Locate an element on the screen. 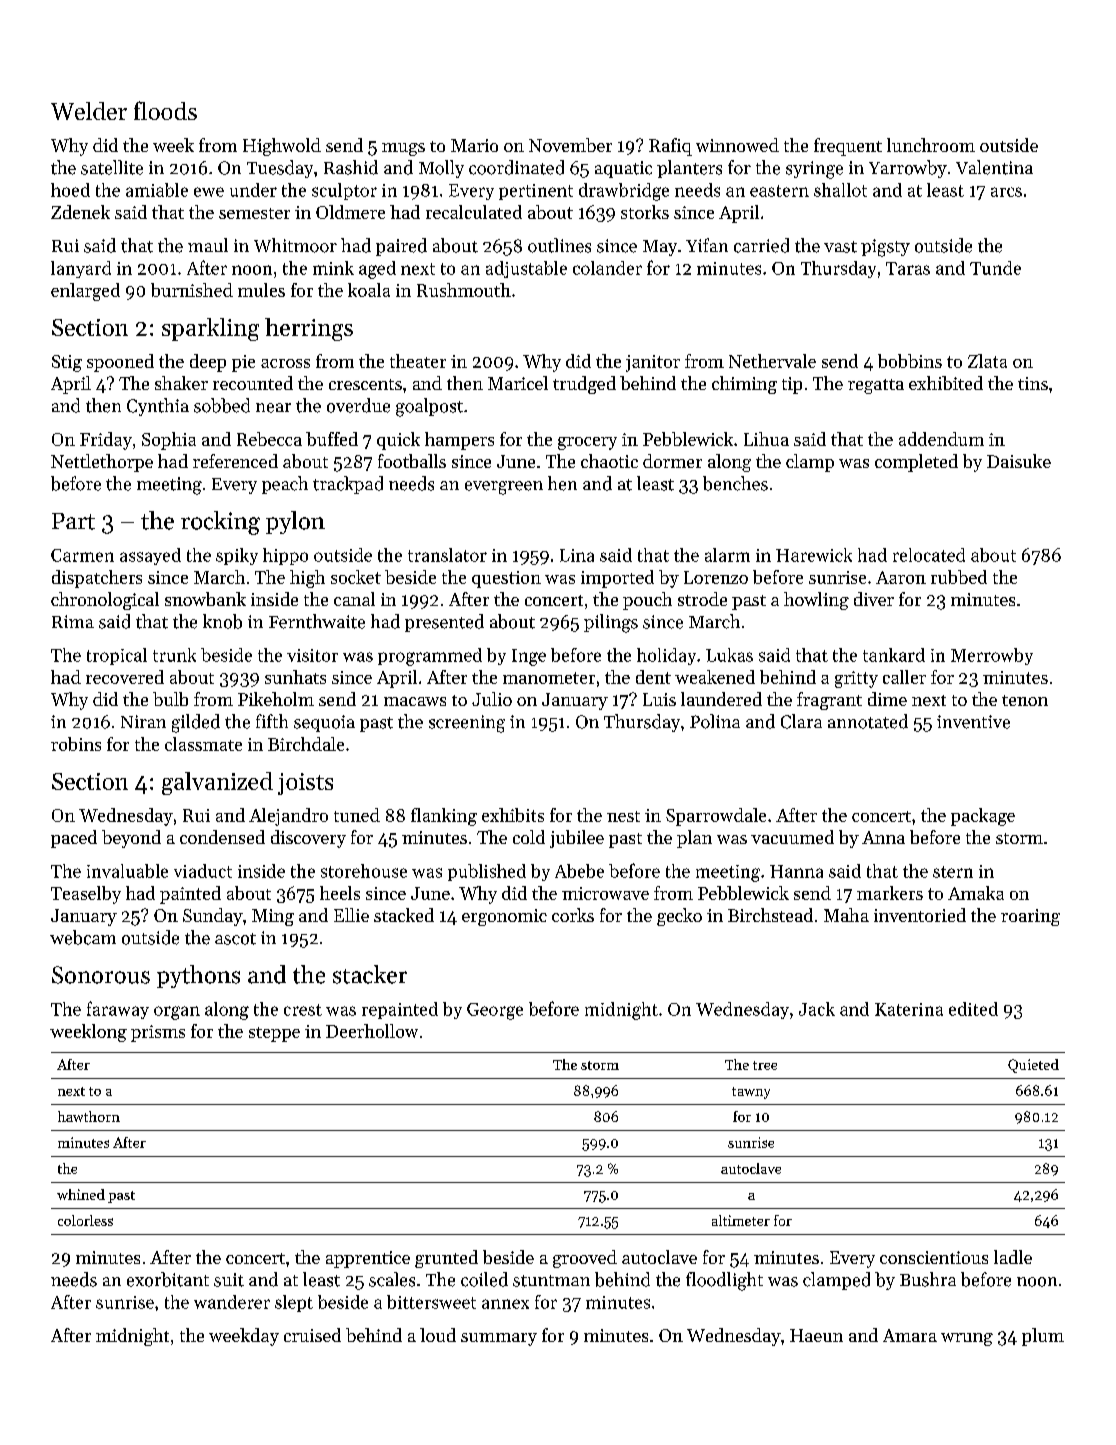 Image resolution: width=1116 pixels, height=1445 pixels. Nethervale is located at coordinates (772, 361).
